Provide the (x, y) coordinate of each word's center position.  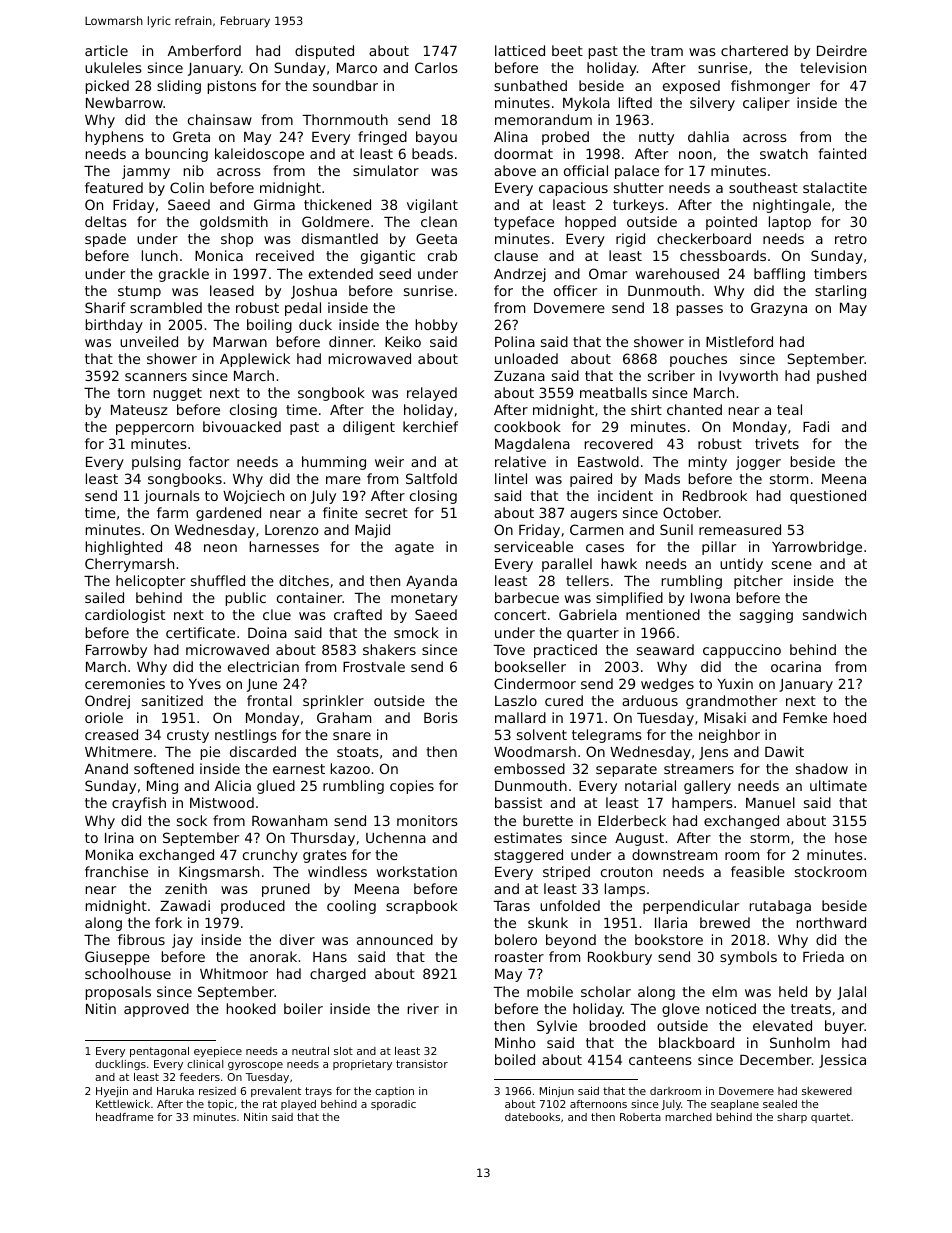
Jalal (851, 993)
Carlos (436, 67)
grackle (184, 275)
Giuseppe (117, 958)
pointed (731, 223)
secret (386, 513)
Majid (372, 531)
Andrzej (520, 275)
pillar (719, 548)
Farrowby (116, 651)
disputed (324, 52)
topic (220, 1105)
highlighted (124, 548)
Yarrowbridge (817, 548)
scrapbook (422, 907)
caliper (766, 104)
